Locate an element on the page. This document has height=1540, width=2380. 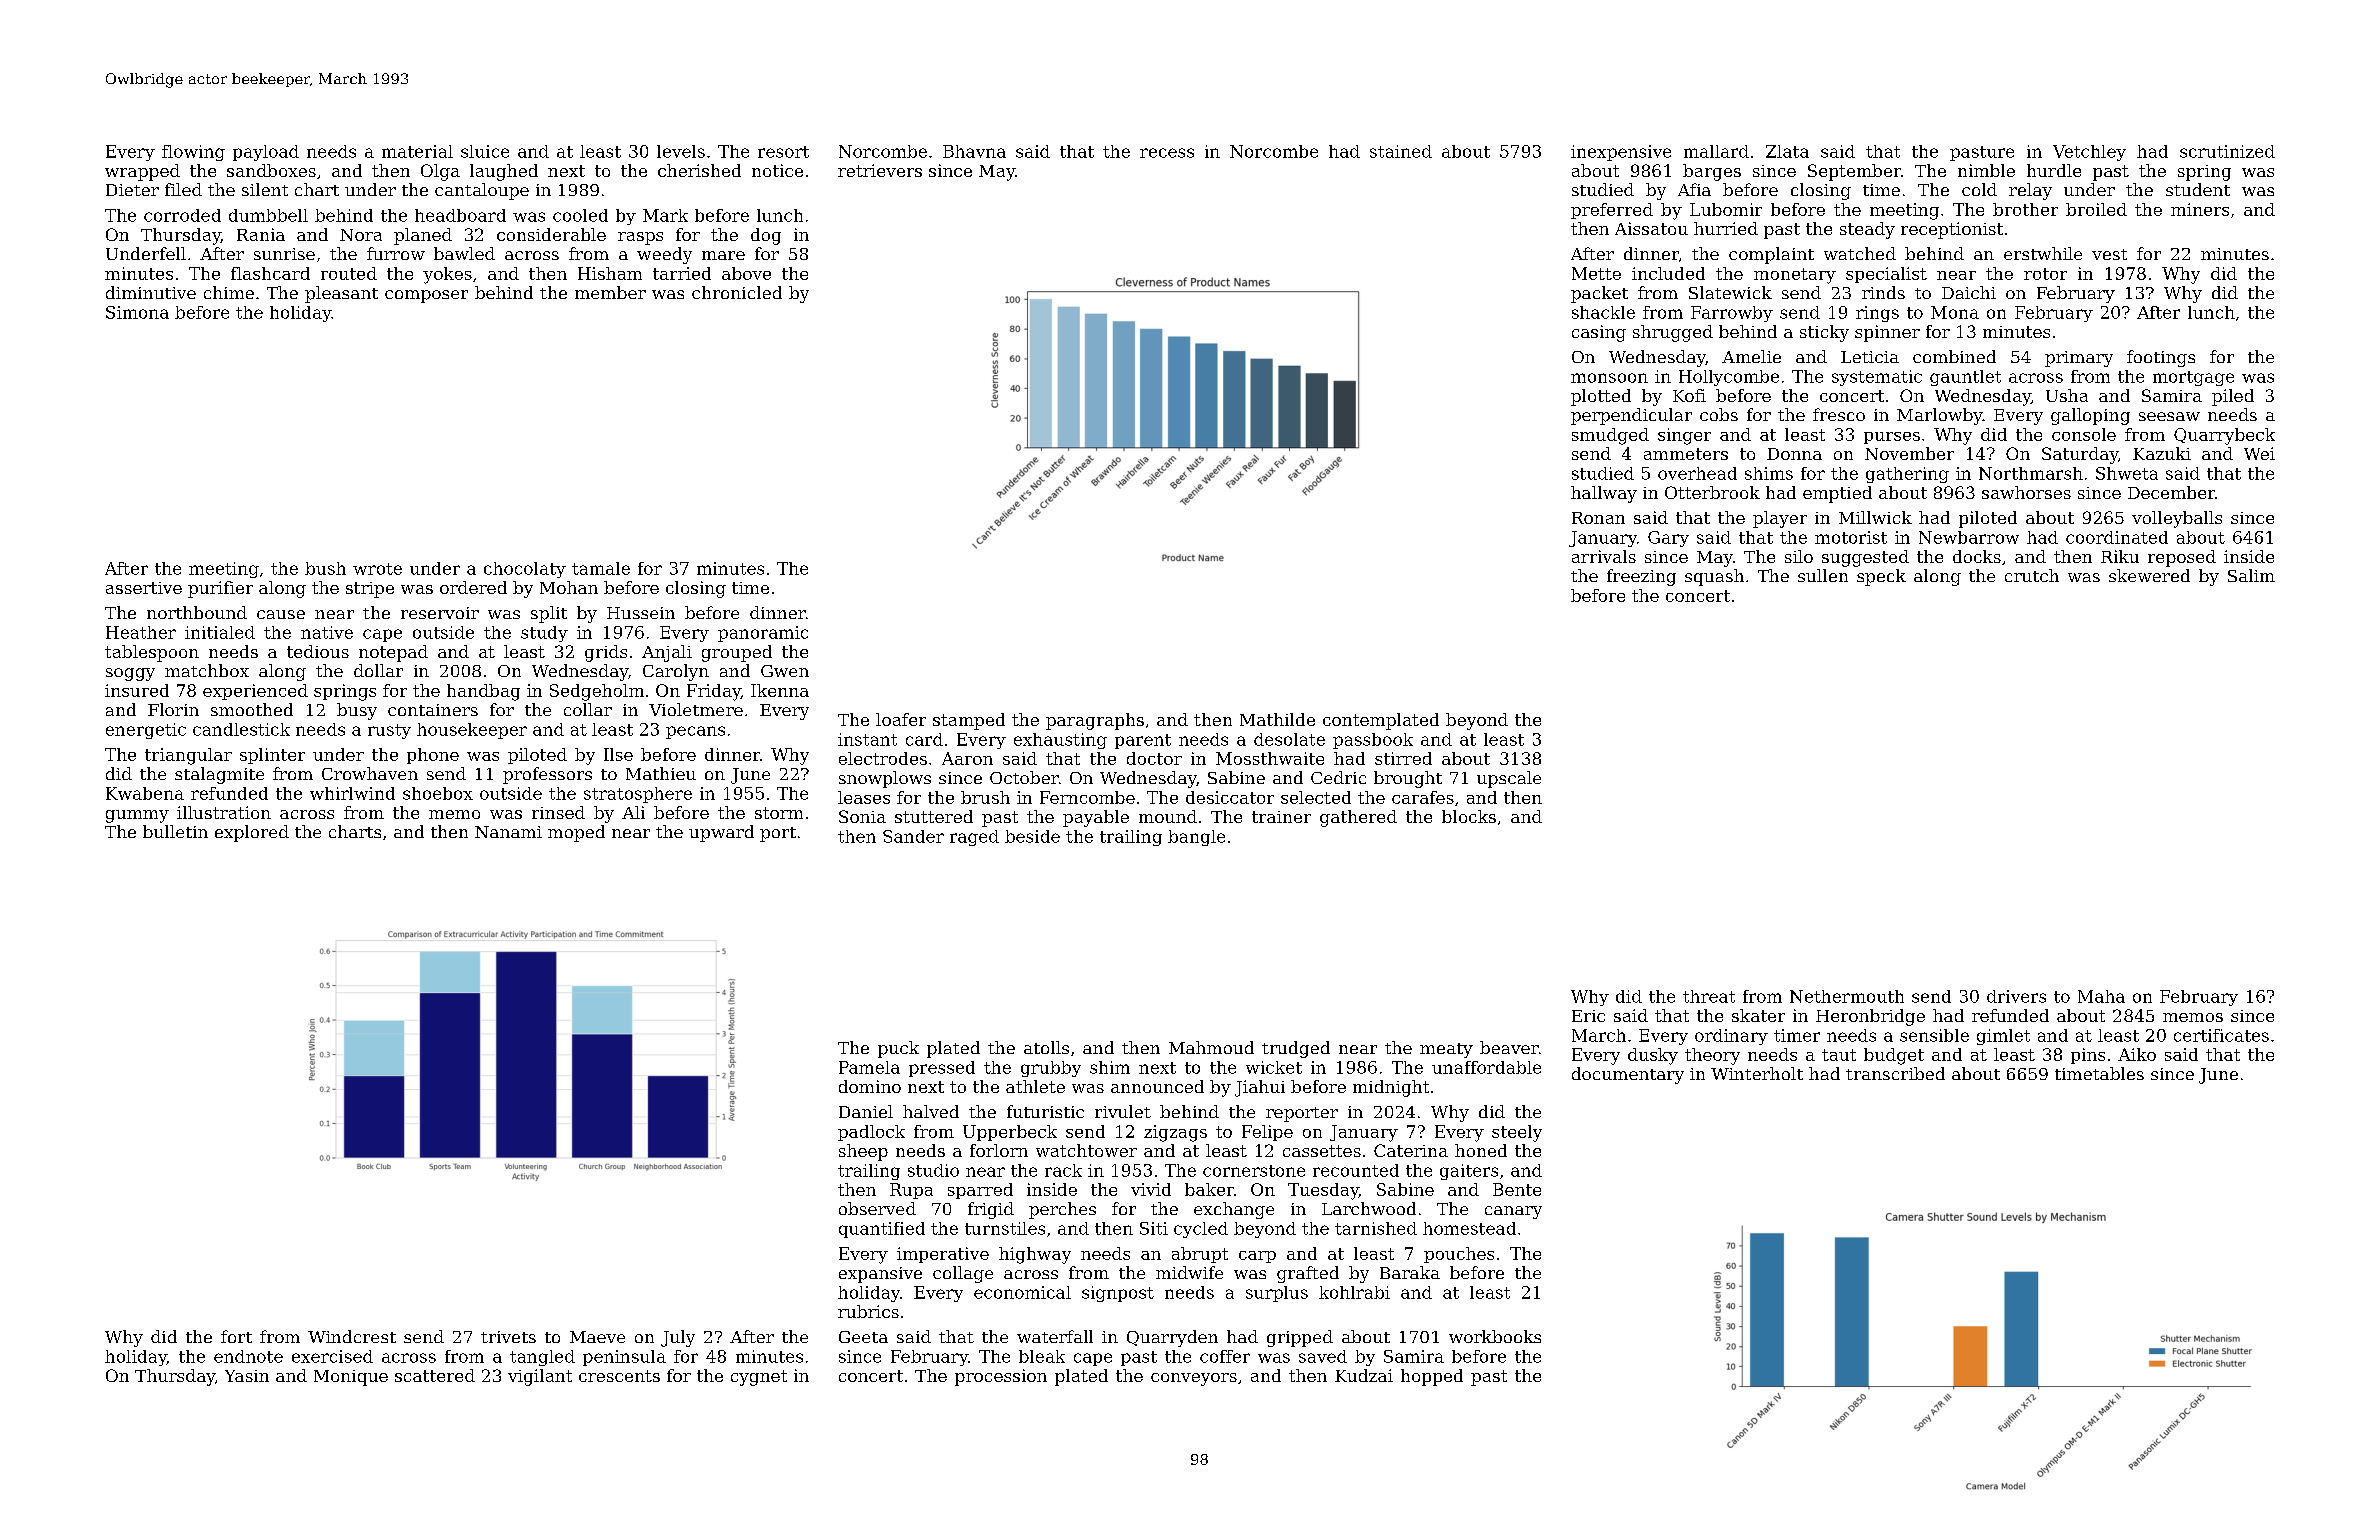
chronicled is located at coordinates (737, 292).
